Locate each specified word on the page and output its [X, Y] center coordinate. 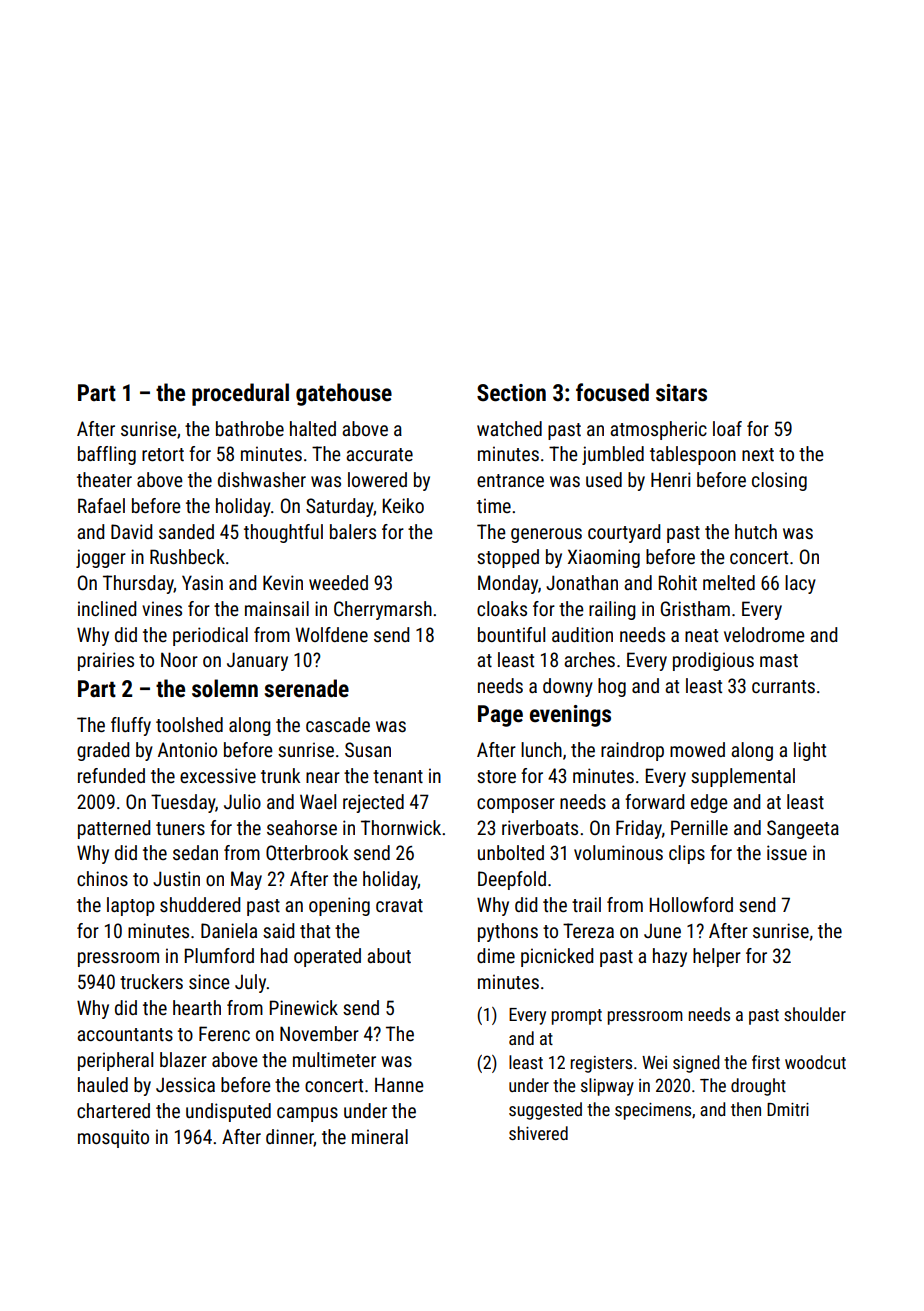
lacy [800, 584]
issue [787, 852]
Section [511, 393]
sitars [681, 393]
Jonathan [582, 582]
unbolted [511, 852]
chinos [102, 878]
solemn [225, 688]
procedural [240, 394]
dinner [290, 1138]
